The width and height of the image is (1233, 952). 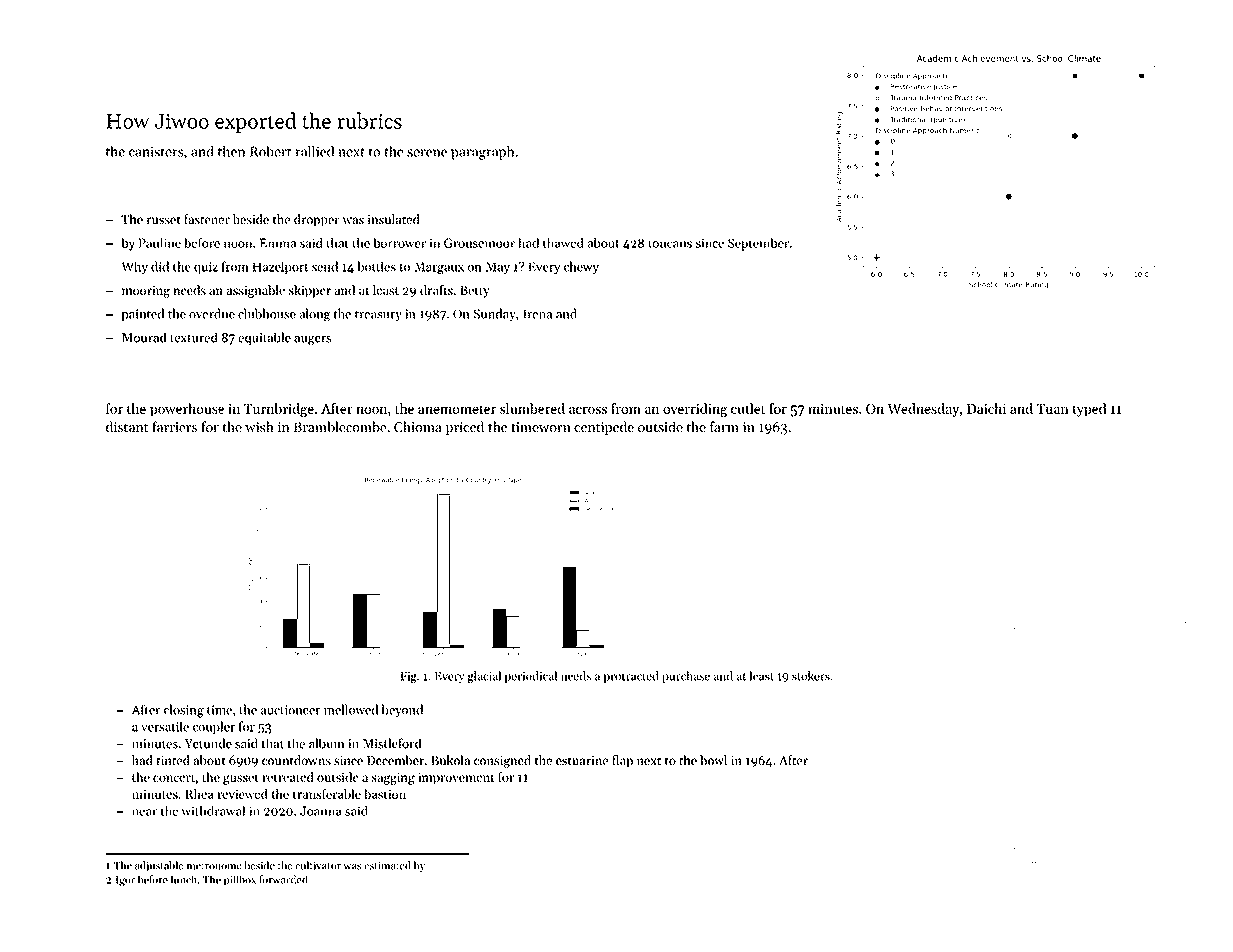 I want to click on dropper, so click(x=317, y=220).
